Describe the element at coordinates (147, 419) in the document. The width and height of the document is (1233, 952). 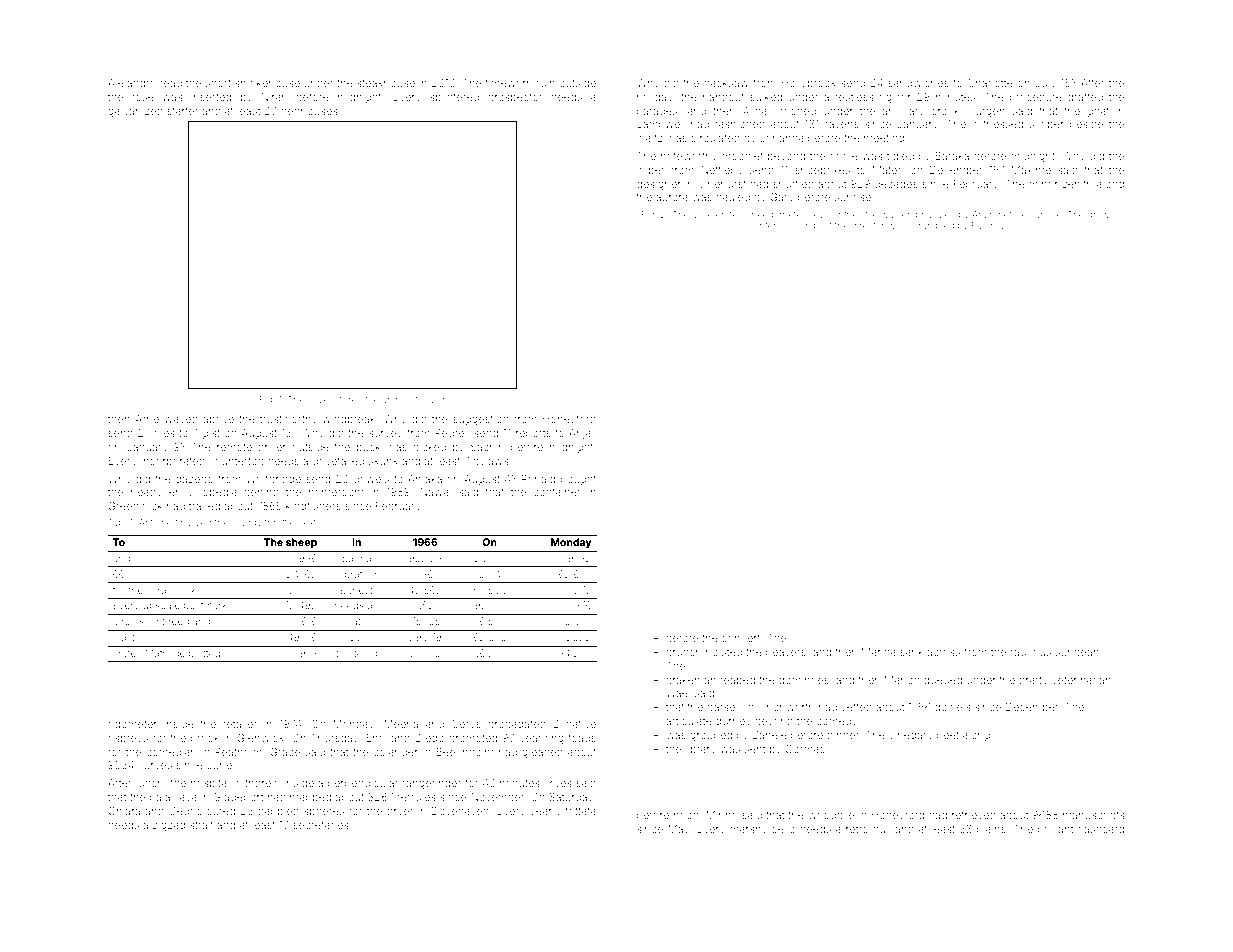
I see `Arne` at that location.
